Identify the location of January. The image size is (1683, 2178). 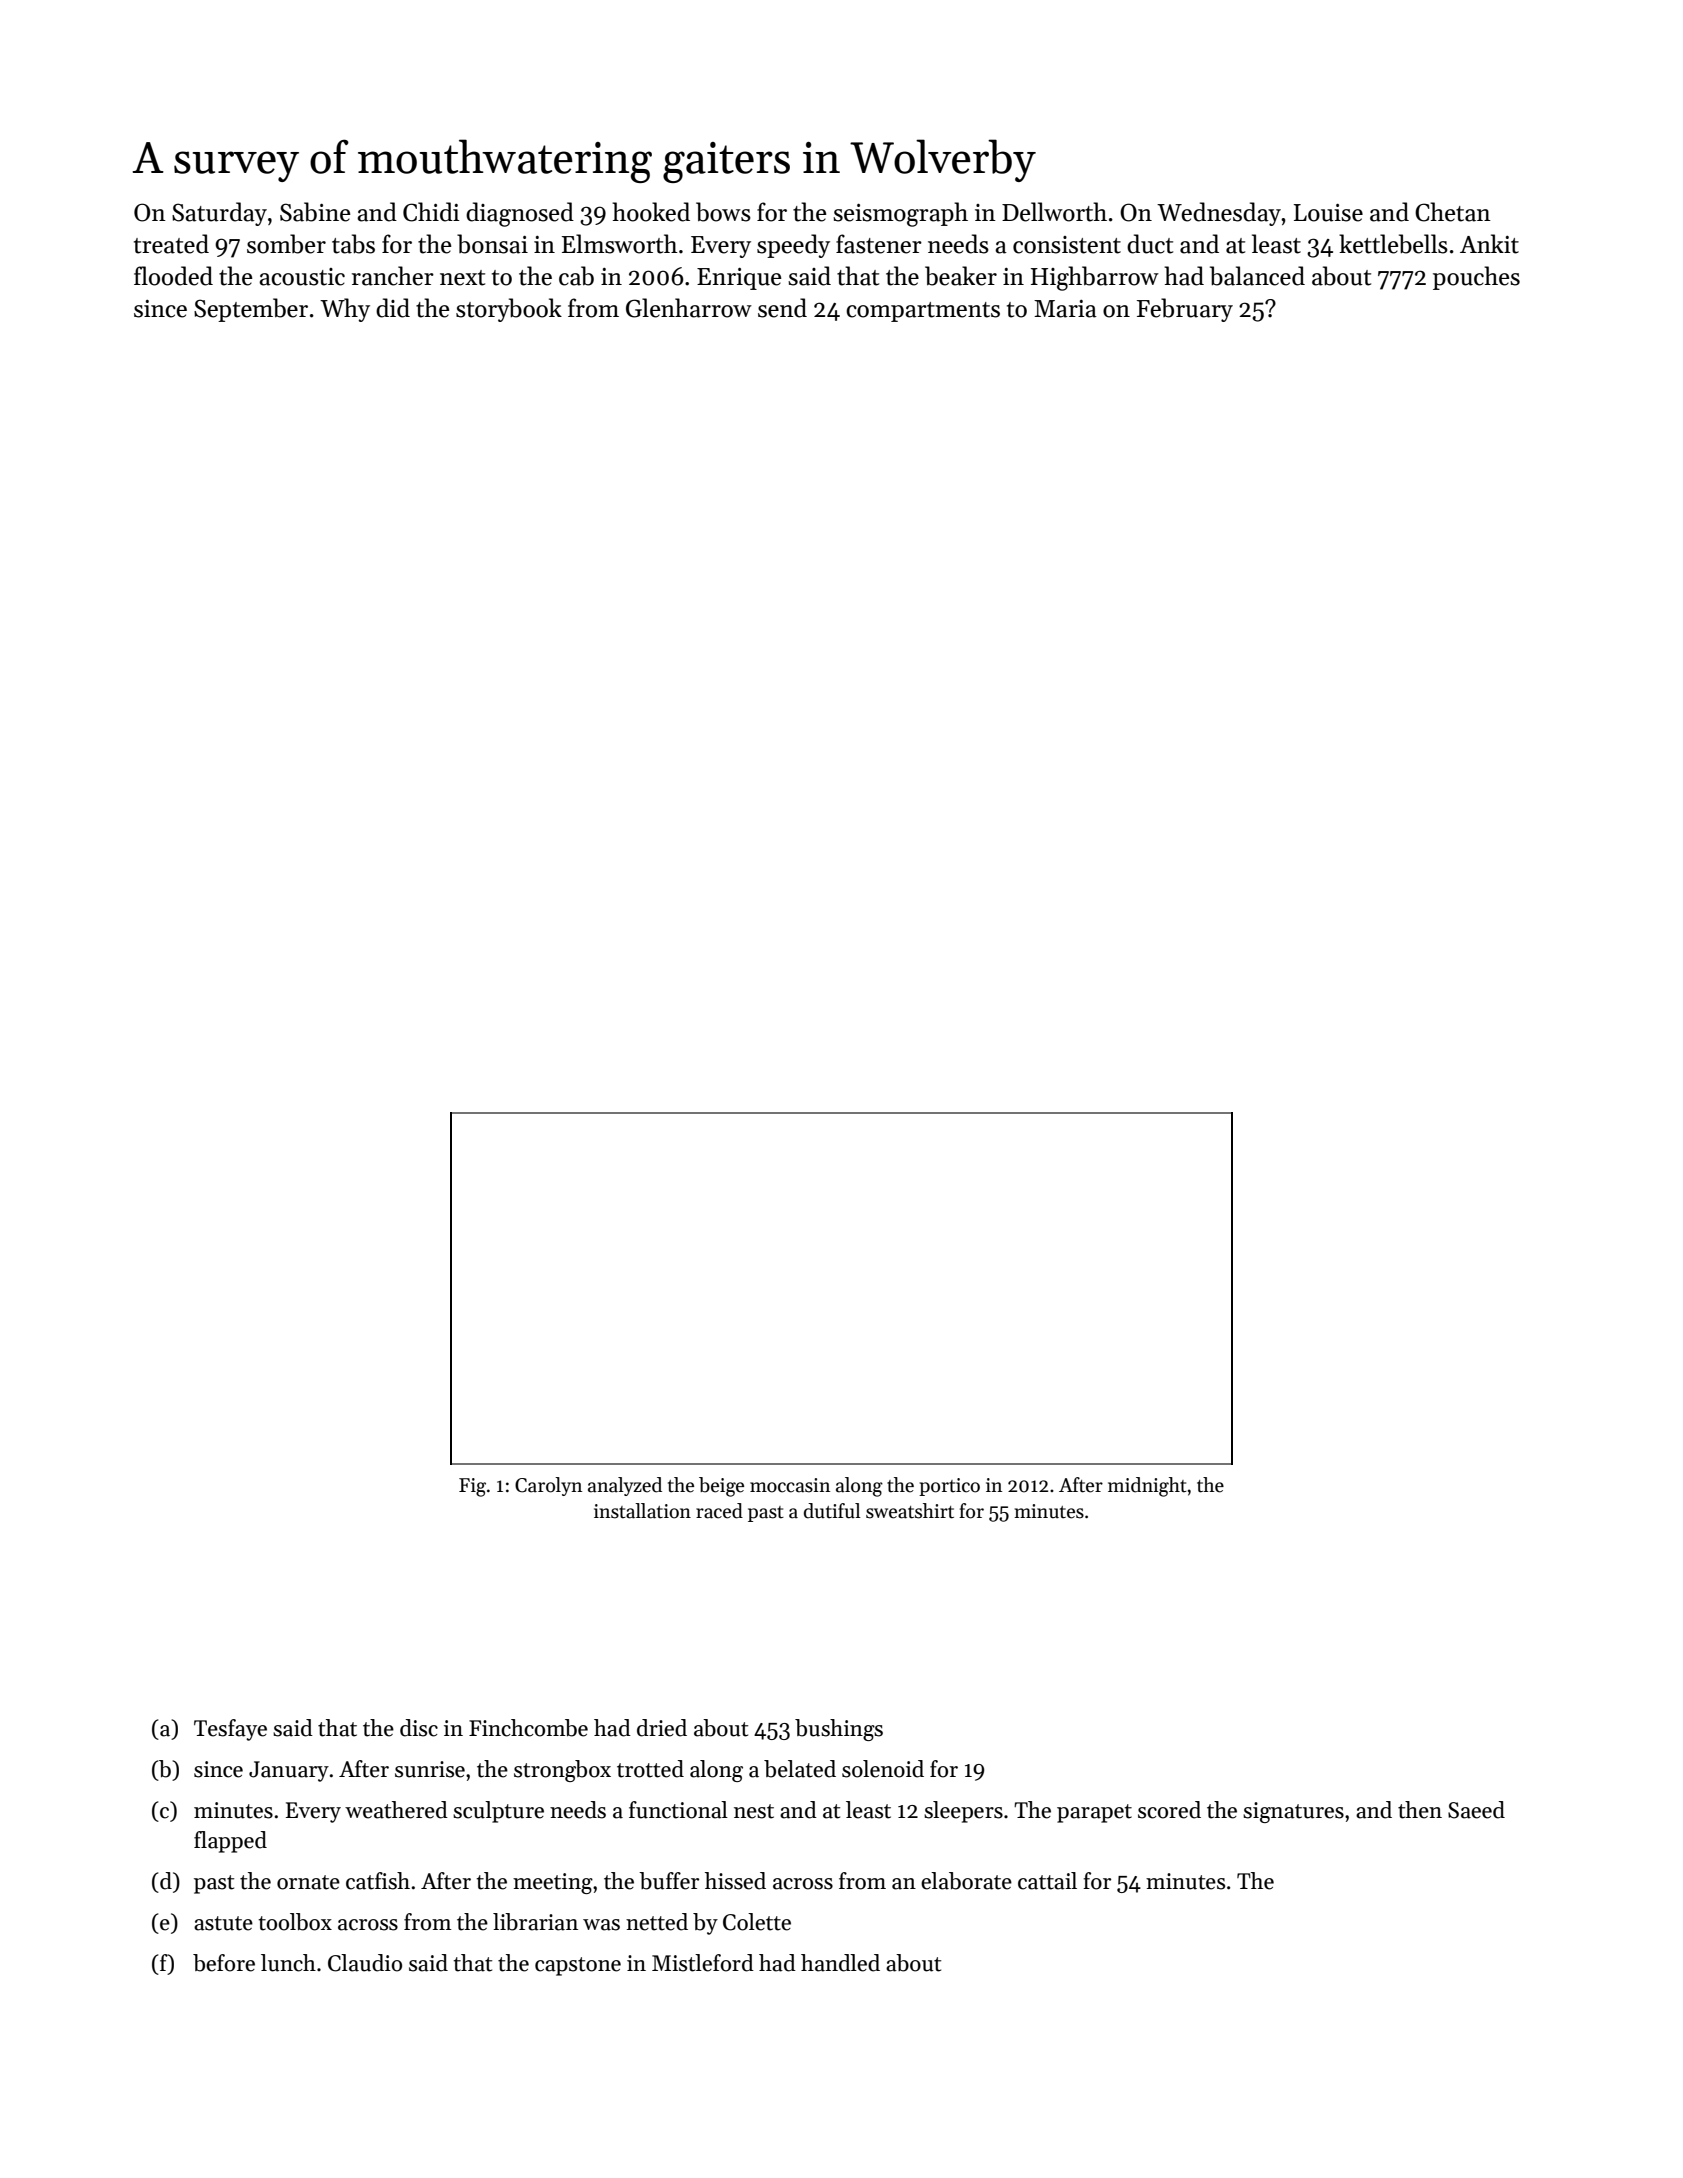
(289, 1771).
